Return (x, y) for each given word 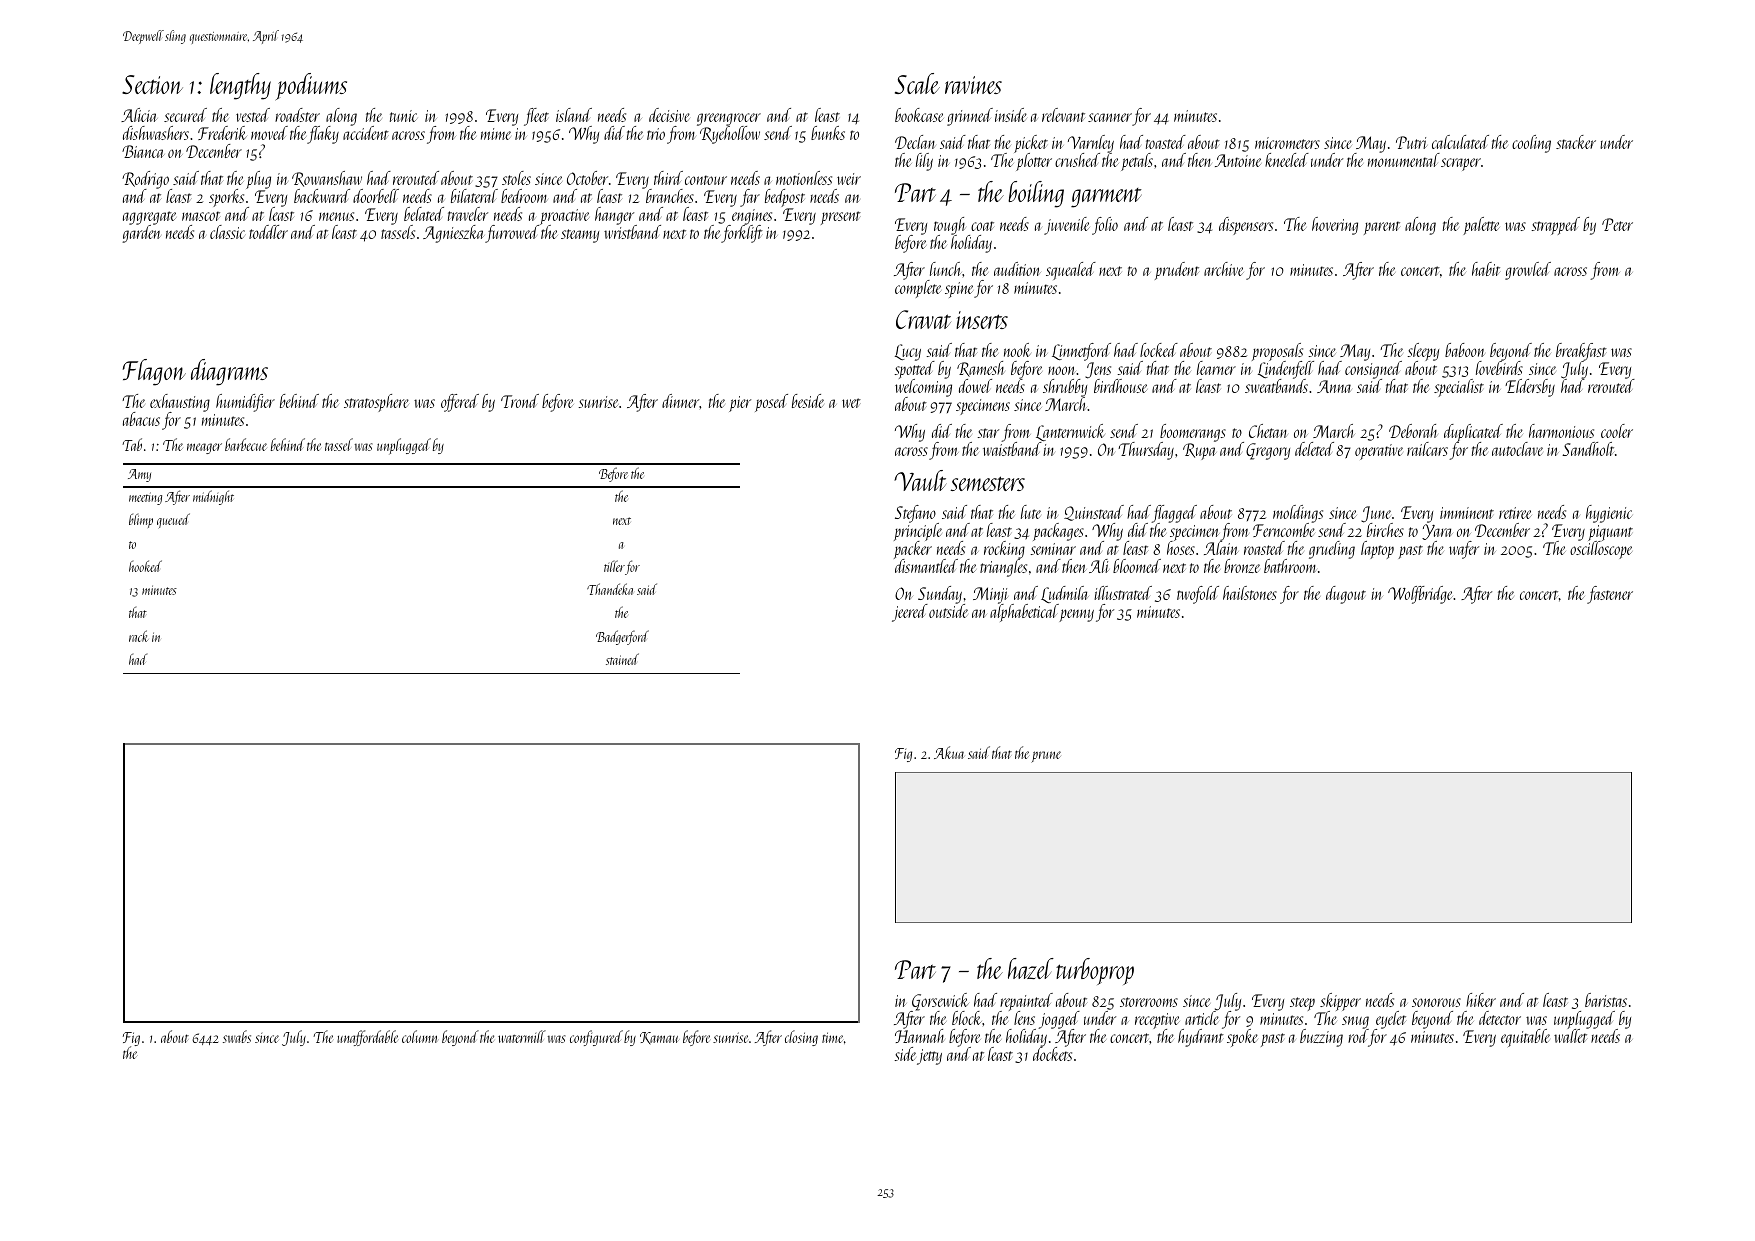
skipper (1340, 1002)
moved (269, 133)
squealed (1071, 271)
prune (1046, 757)
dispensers (1246, 226)
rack (139, 636)
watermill (522, 1036)
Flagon (154, 372)
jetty (929, 1057)
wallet (1570, 1036)
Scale (917, 83)
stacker (1576, 142)
